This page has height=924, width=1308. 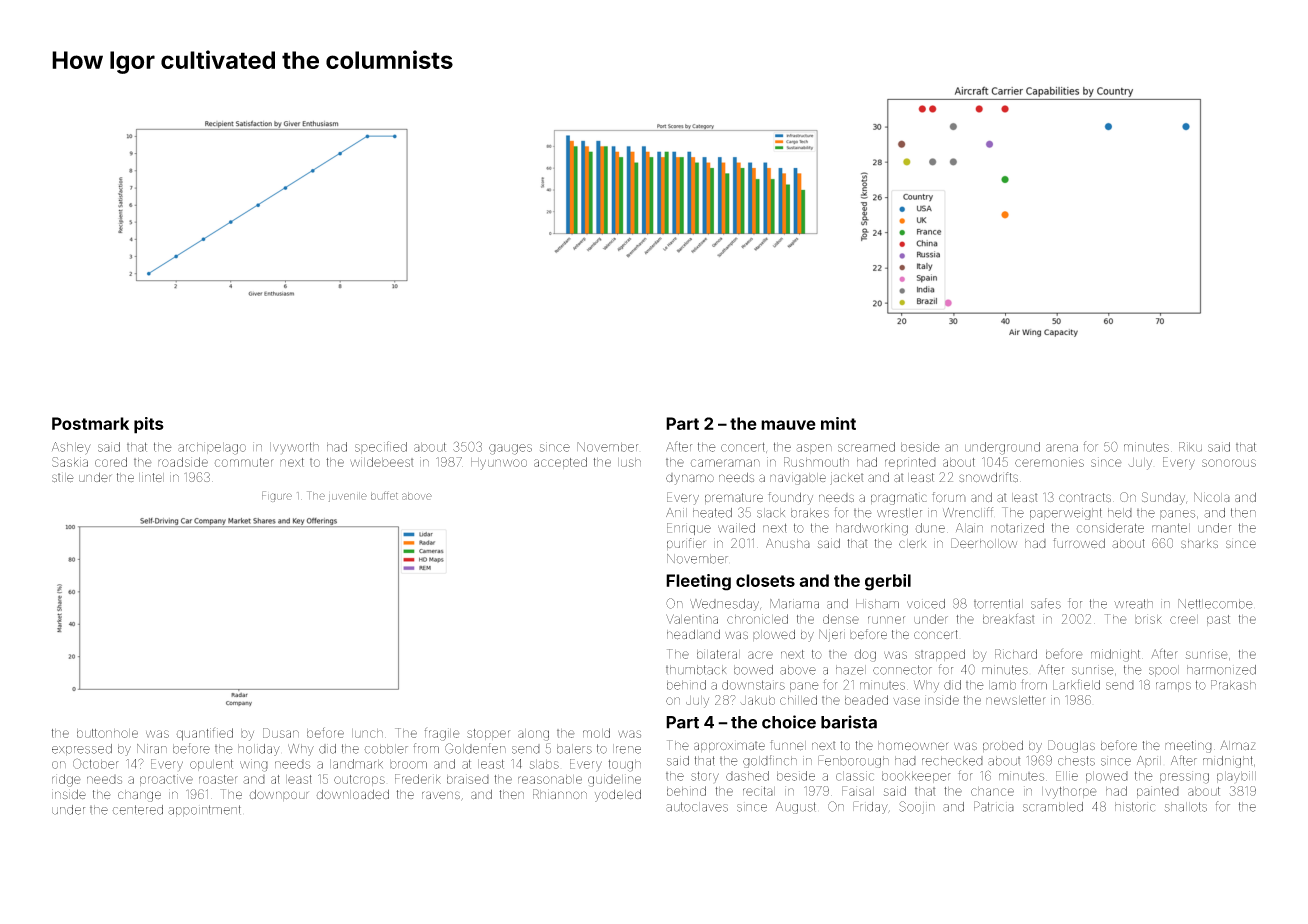 I want to click on mauve, so click(x=788, y=425).
